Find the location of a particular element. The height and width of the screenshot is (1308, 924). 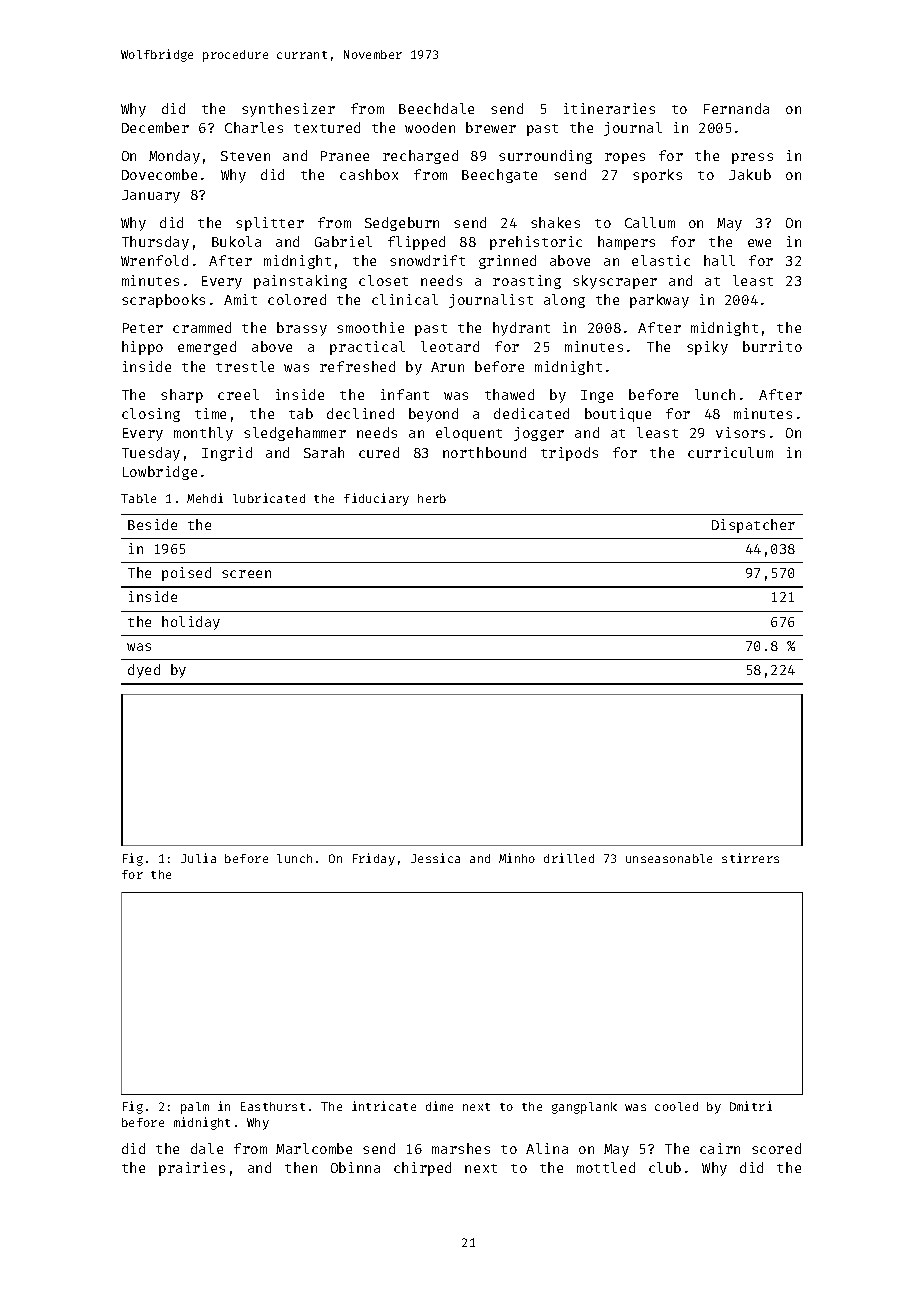

then is located at coordinates (301, 1167).
